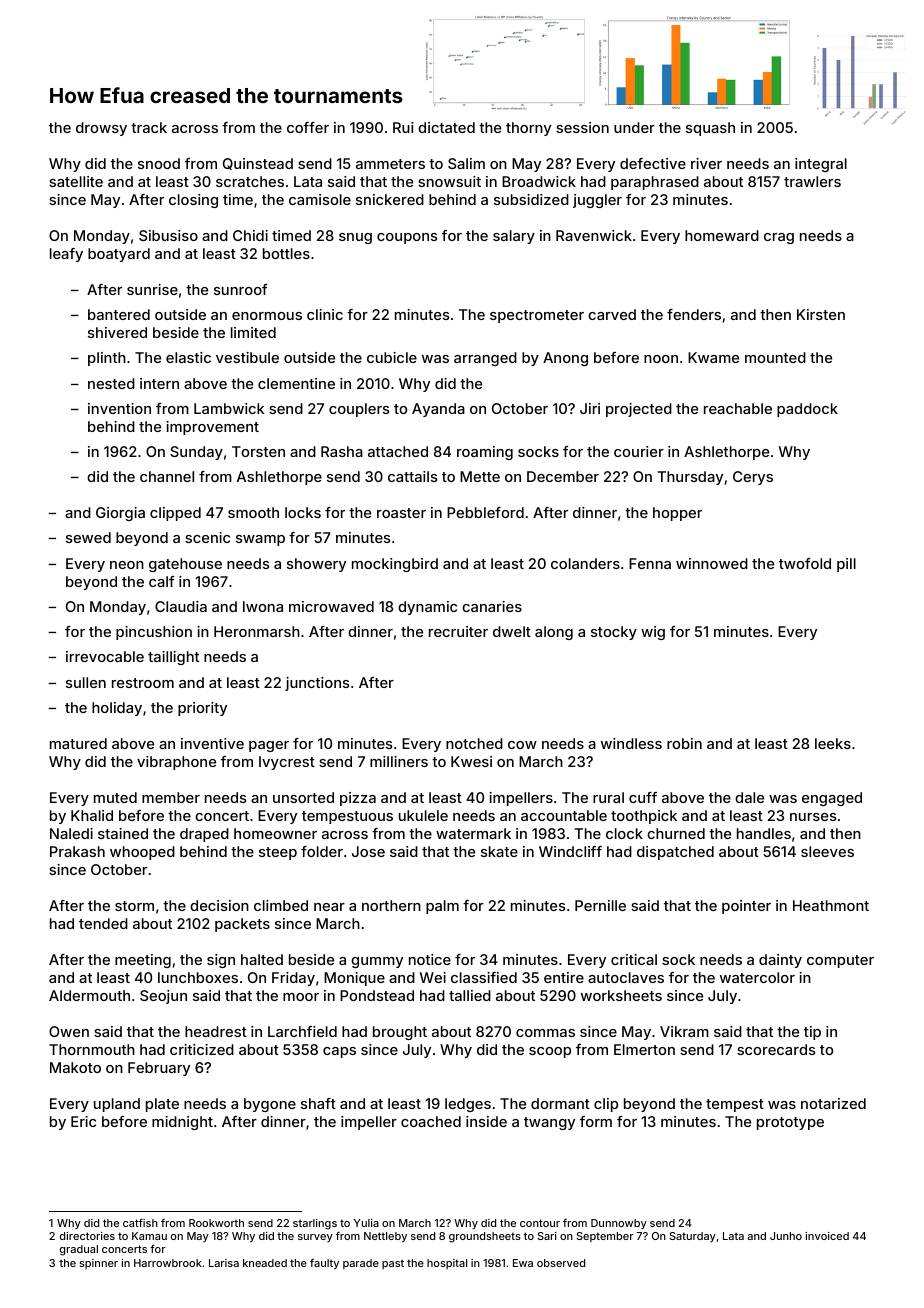 This image has width=924, height=1308. What do you see at coordinates (684, 1031) in the image?
I see `Vikram` at bounding box center [684, 1031].
